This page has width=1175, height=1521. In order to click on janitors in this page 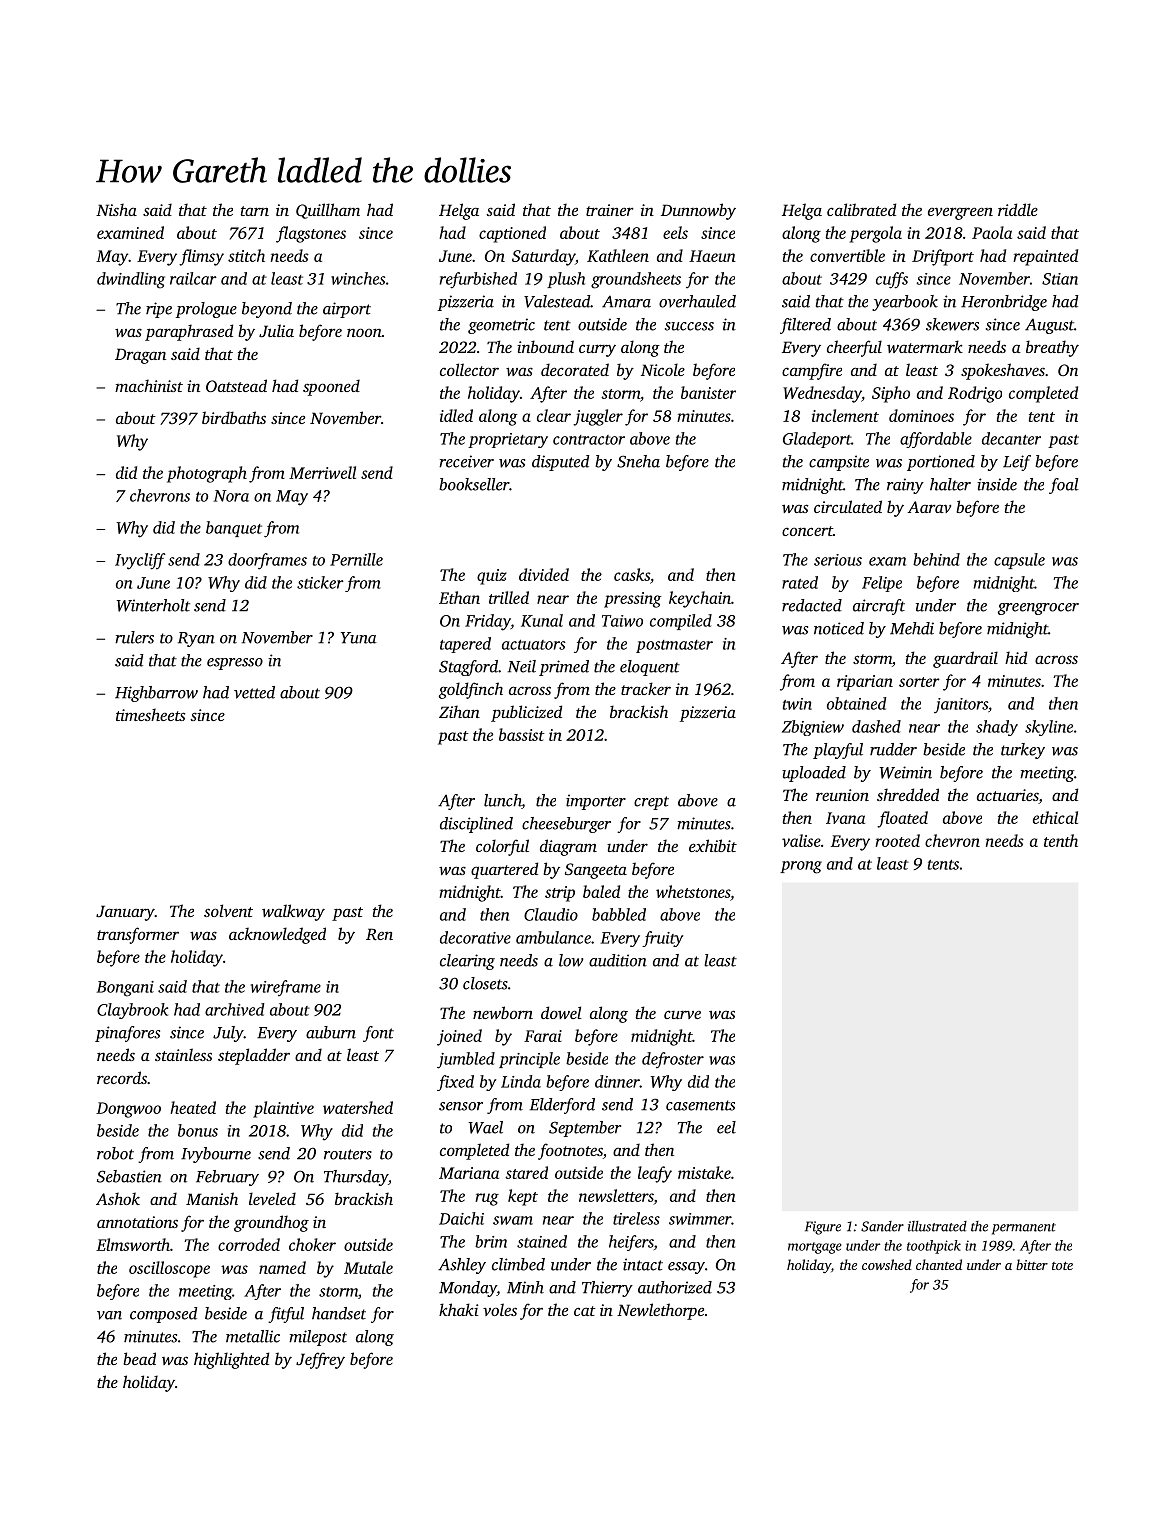, I will do `click(961, 705)`.
